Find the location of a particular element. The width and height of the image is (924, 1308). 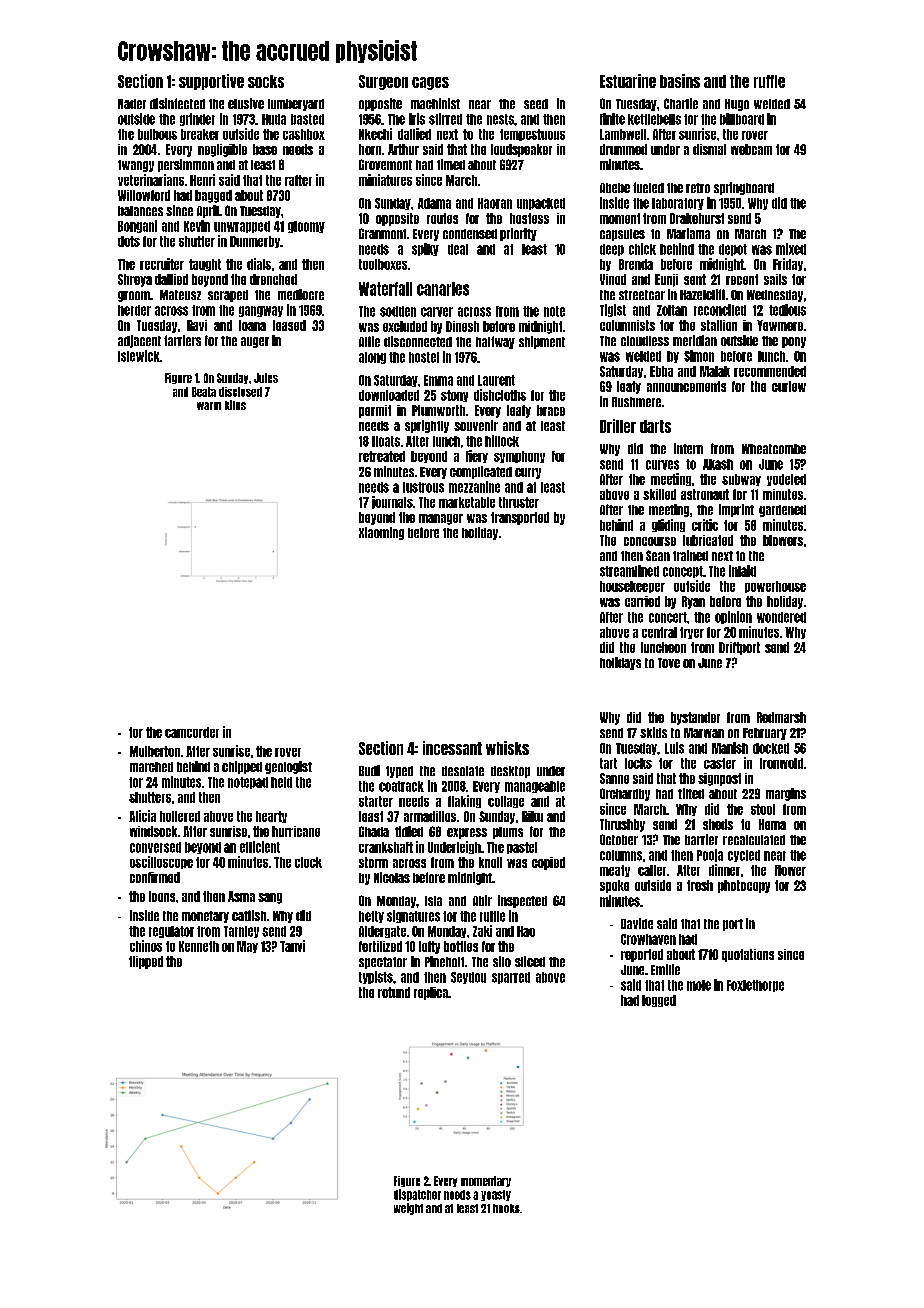

kilns is located at coordinates (235, 405).
